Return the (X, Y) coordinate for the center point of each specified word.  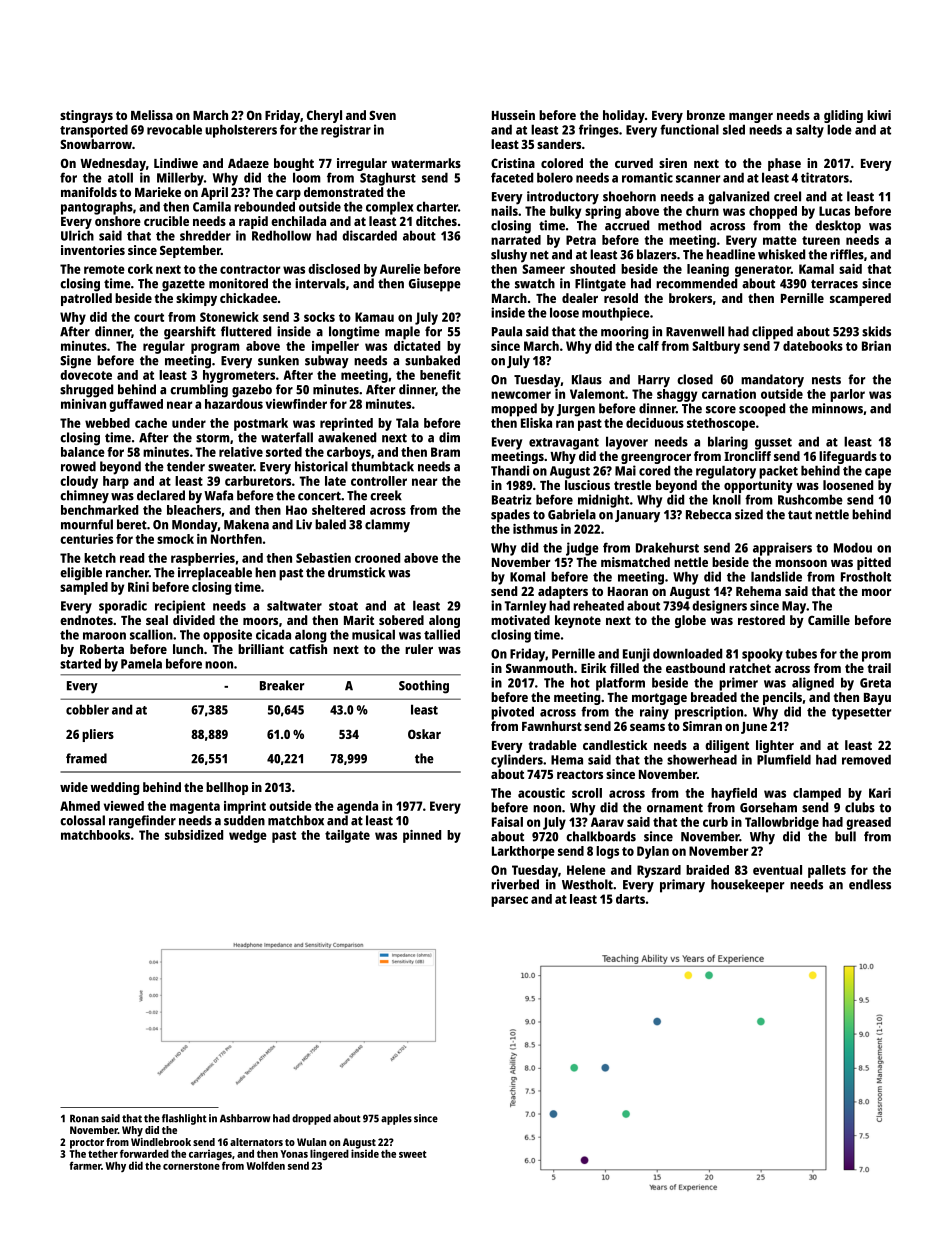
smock (175, 539)
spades (510, 516)
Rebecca (708, 514)
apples (396, 1119)
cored (654, 470)
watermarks (426, 163)
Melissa (152, 115)
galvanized (738, 198)
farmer (85, 1165)
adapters (563, 592)
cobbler (87, 709)
